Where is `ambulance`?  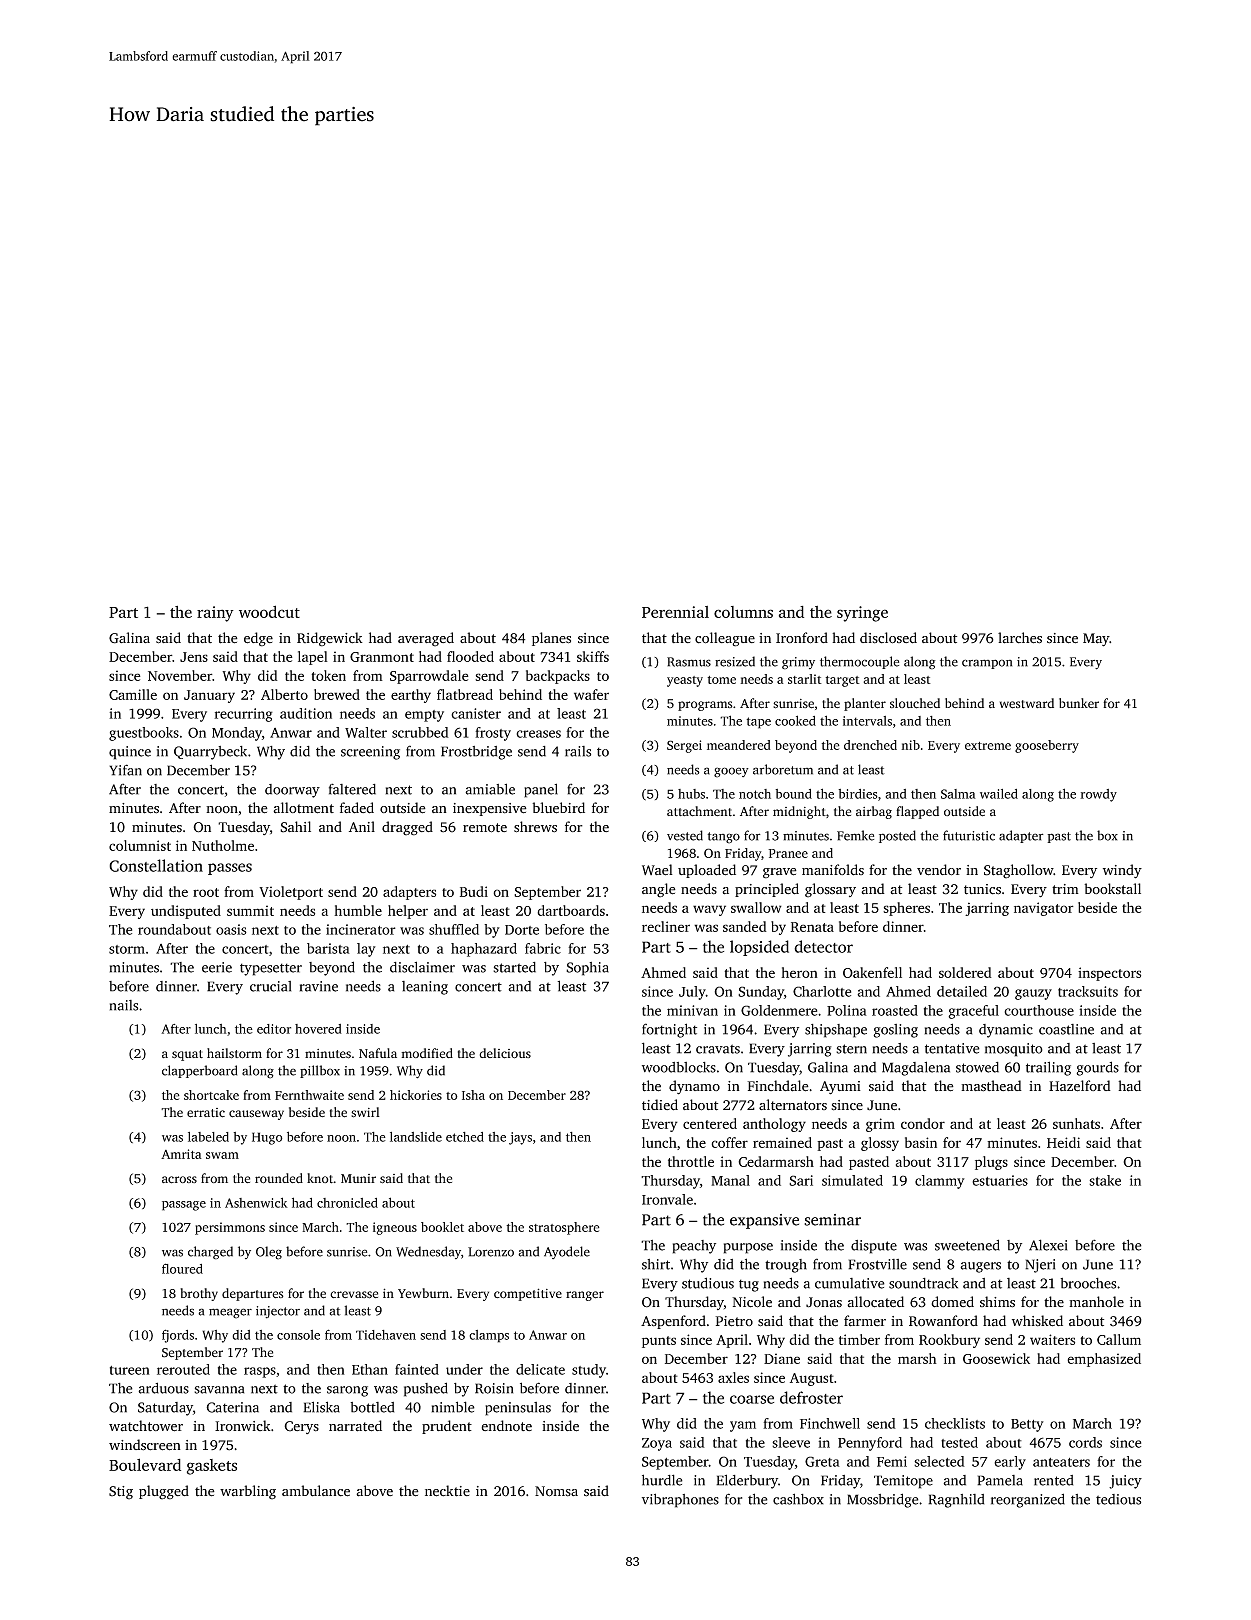
ambulance is located at coordinates (316, 1491).
